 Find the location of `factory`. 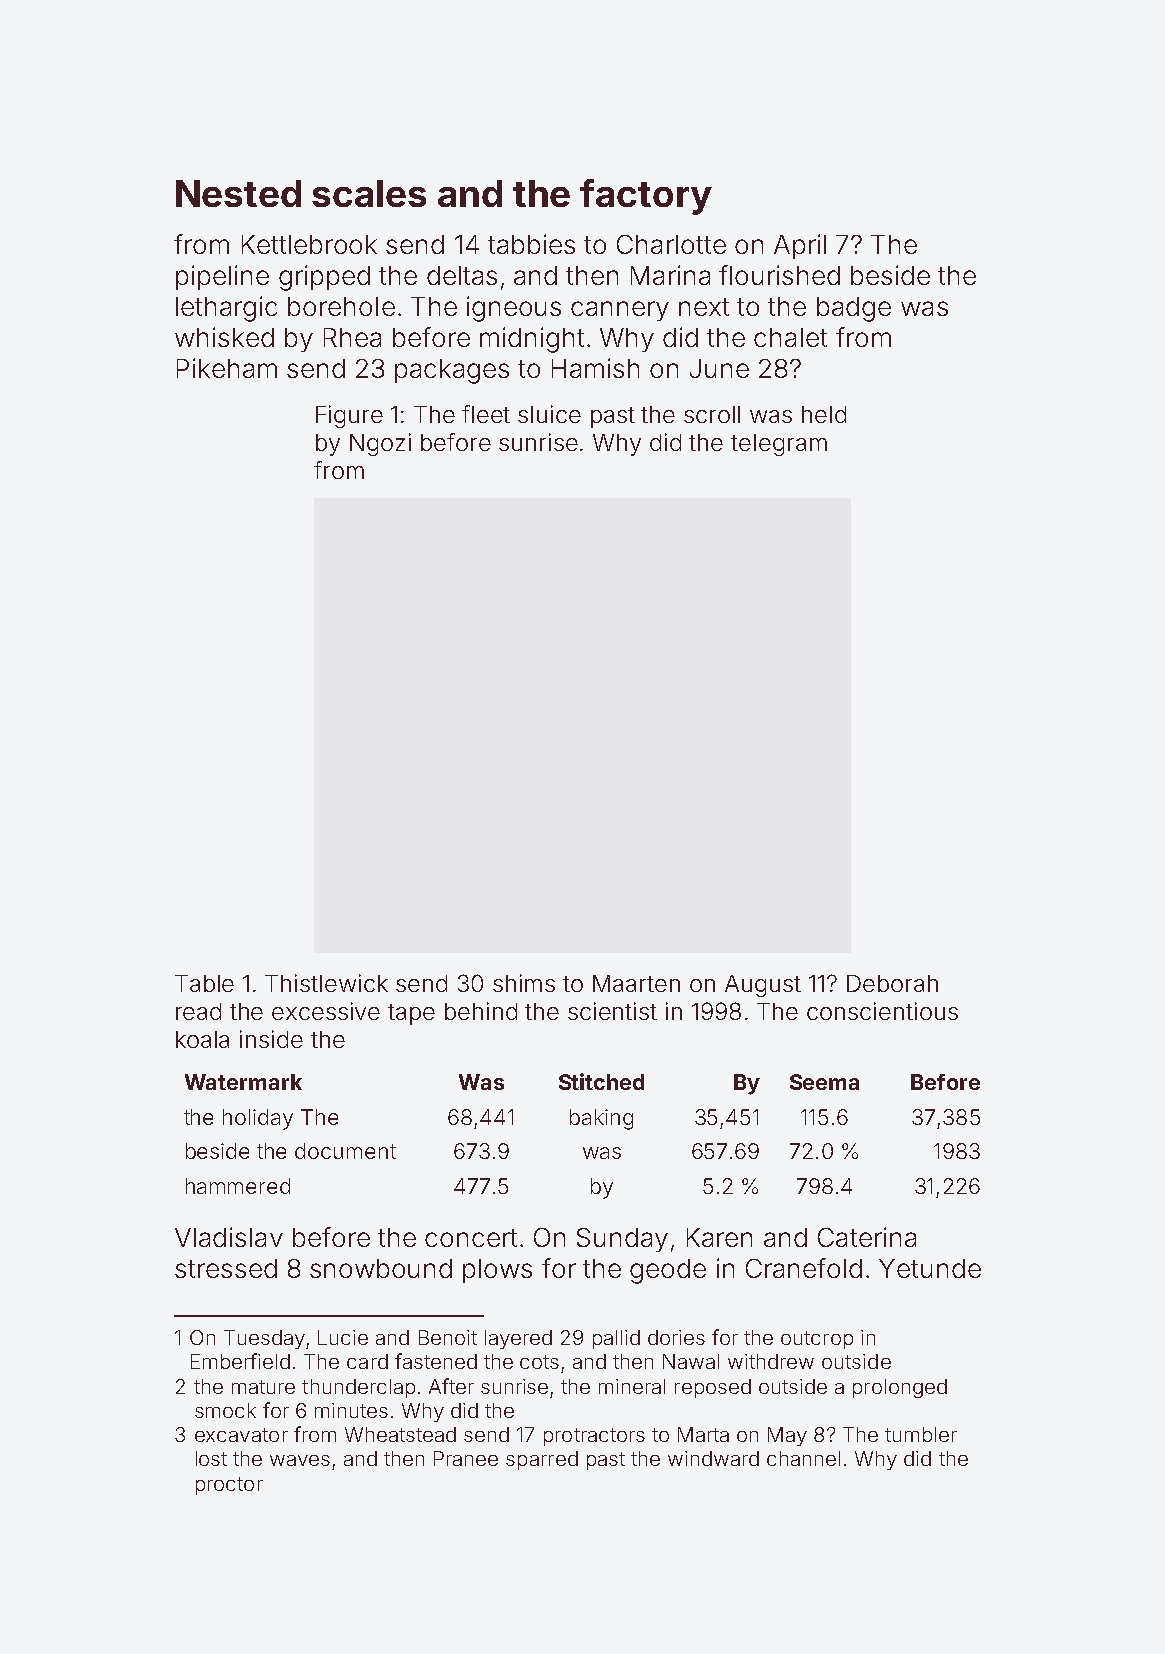

factory is located at coordinates (646, 197).
